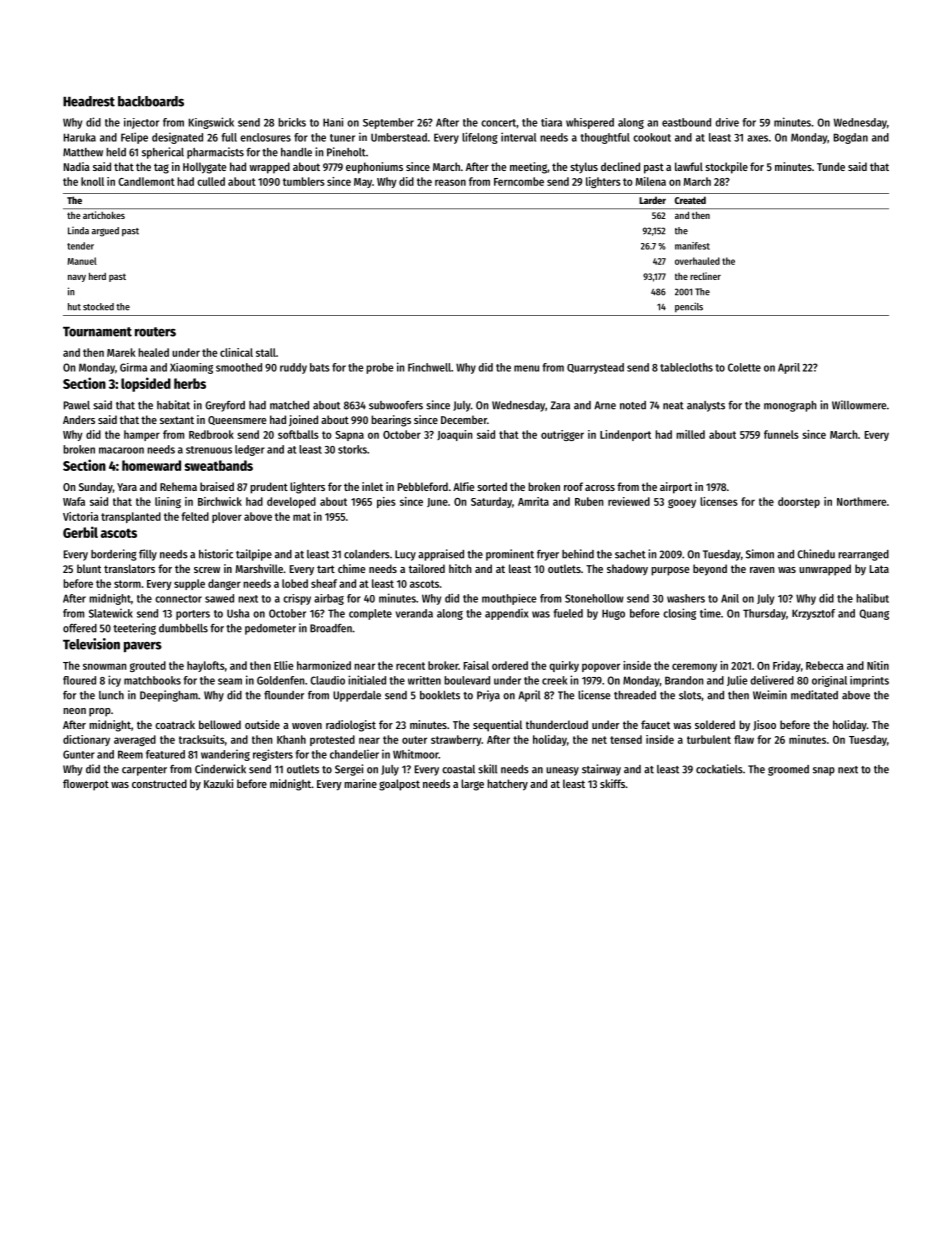  Describe the element at coordinates (239, 367) in the screenshot. I see `smoothed` at that location.
